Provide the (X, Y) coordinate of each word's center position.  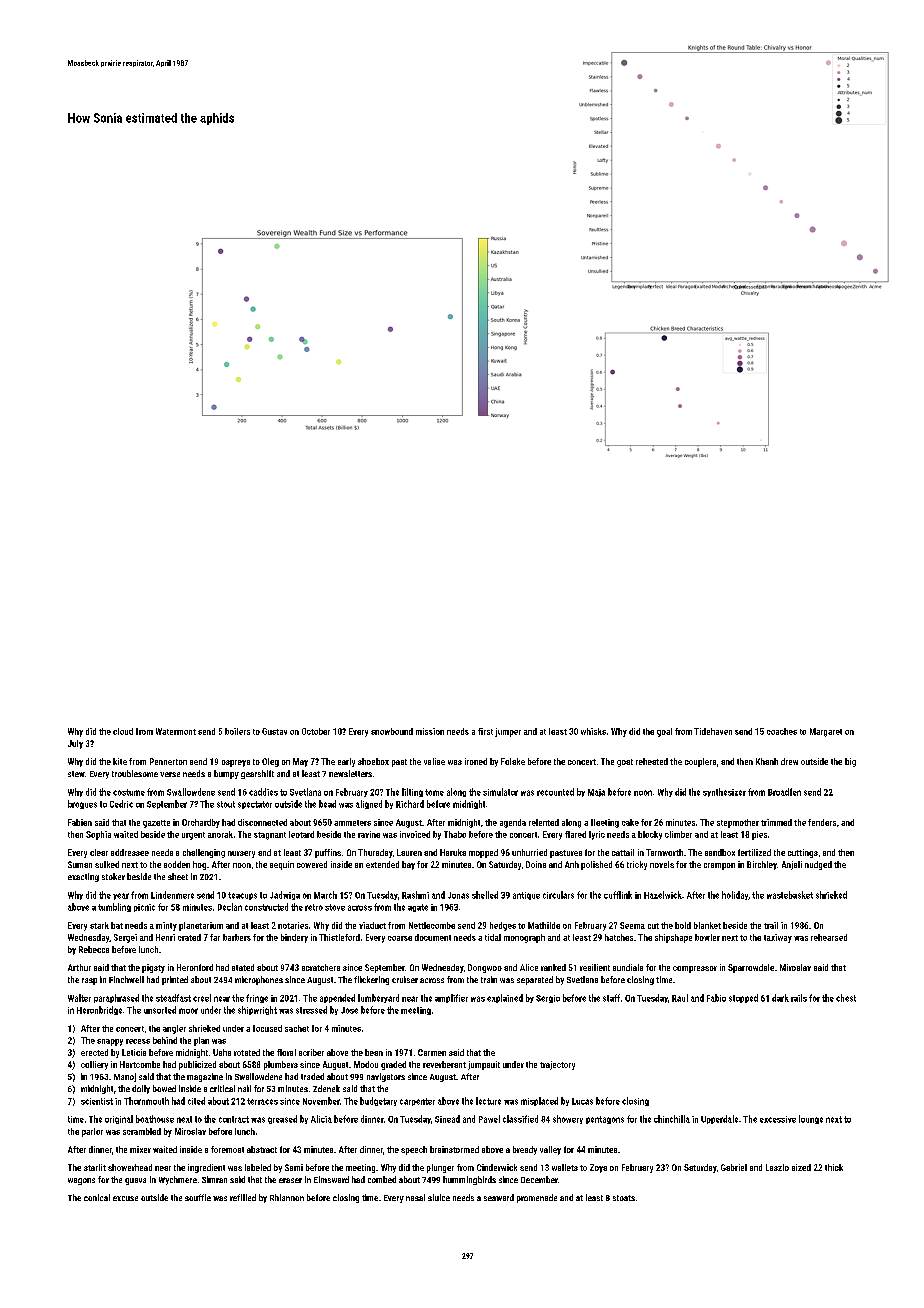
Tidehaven (713, 731)
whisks (593, 731)
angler (174, 1029)
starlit (95, 1167)
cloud (123, 731)
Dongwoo (485, 968)
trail (771, 925)
